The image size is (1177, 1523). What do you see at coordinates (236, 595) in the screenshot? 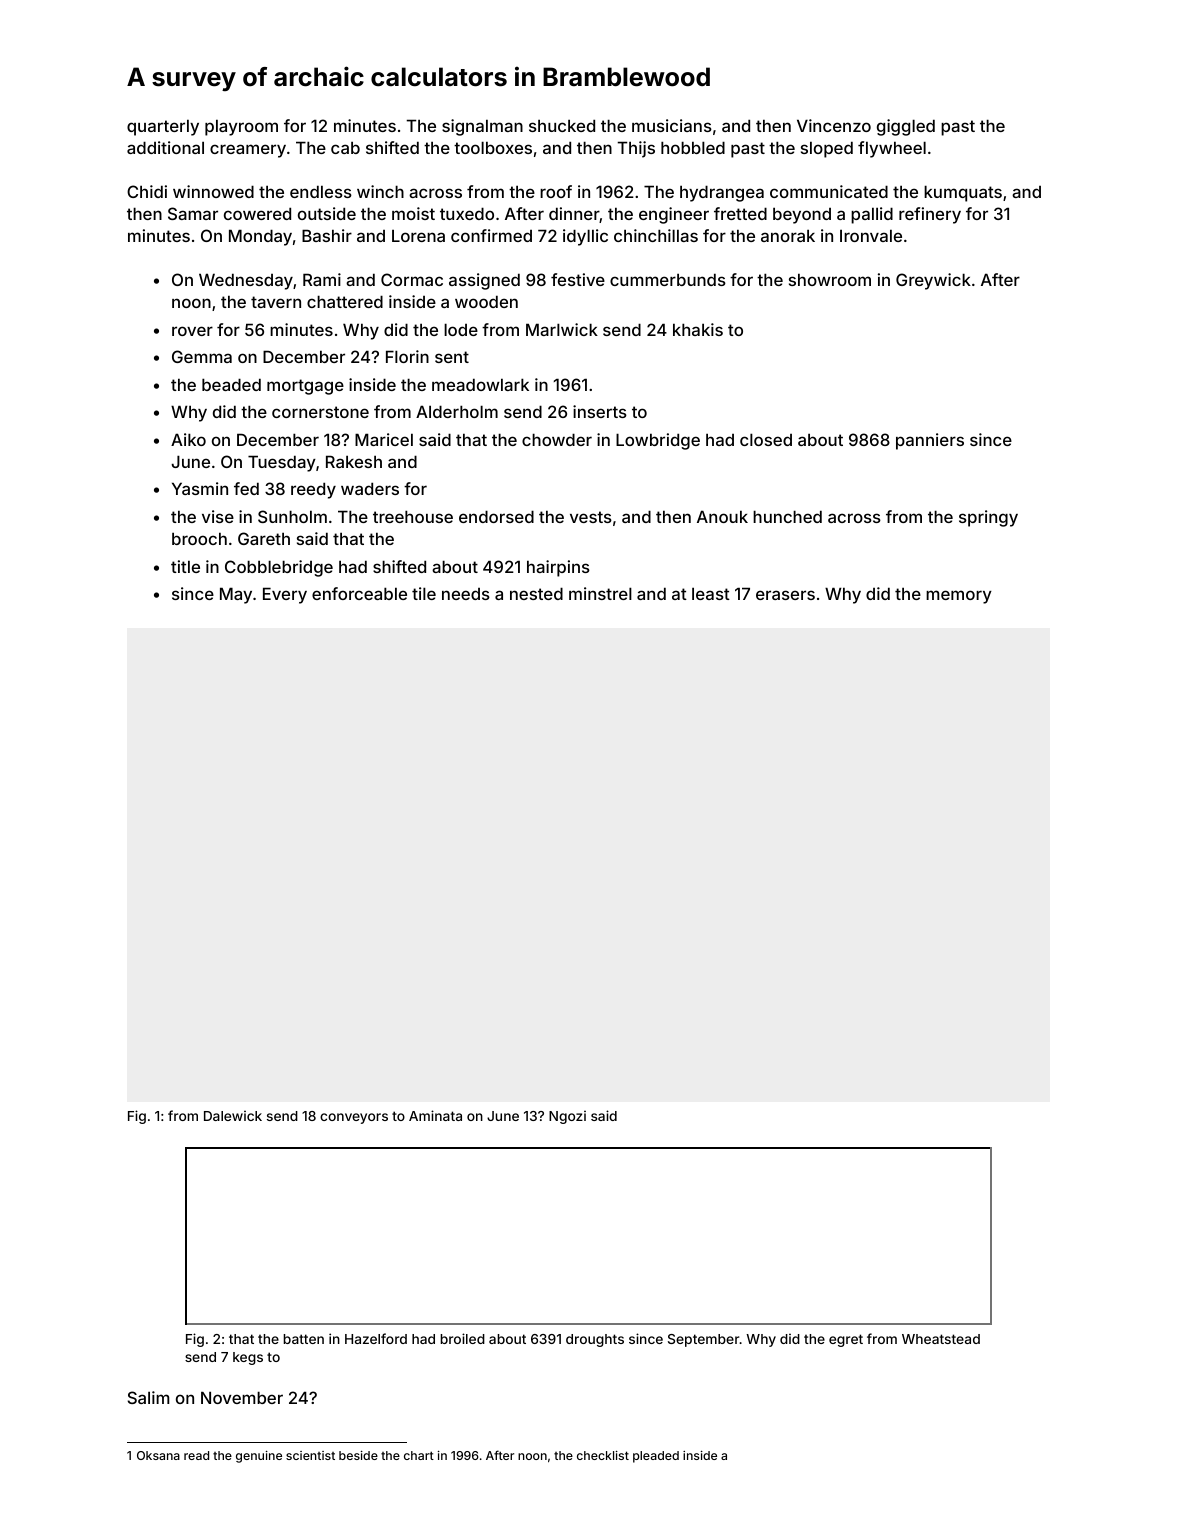
I see `May` at bounding box center [236, 595].
